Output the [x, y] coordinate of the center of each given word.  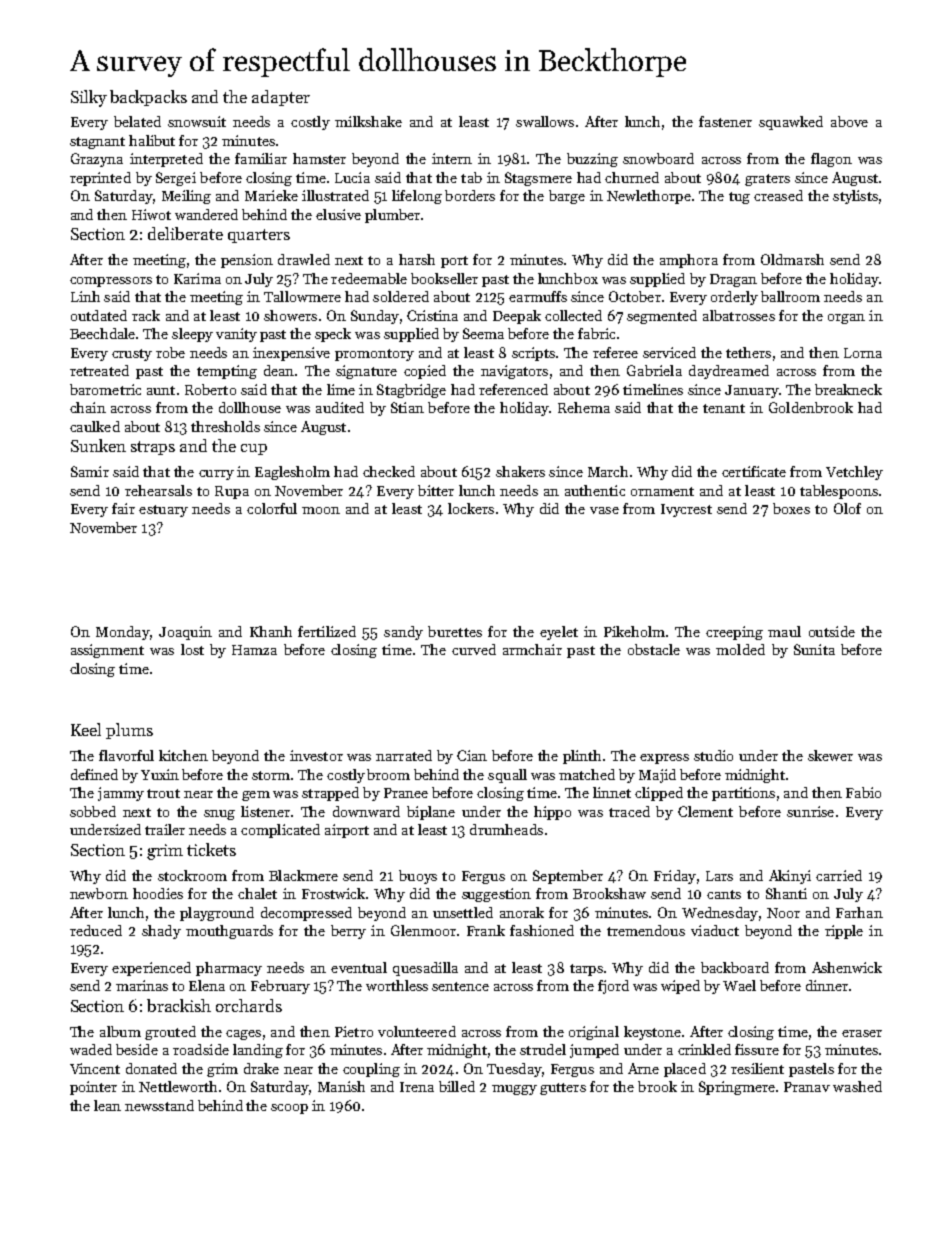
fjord [613, 987]
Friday [675, 877]
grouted [170, 1033]
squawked [791, 123]
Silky [89, 98]
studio [713, 755]
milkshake [368, 121]
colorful [272, 508]
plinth [582, 757]
